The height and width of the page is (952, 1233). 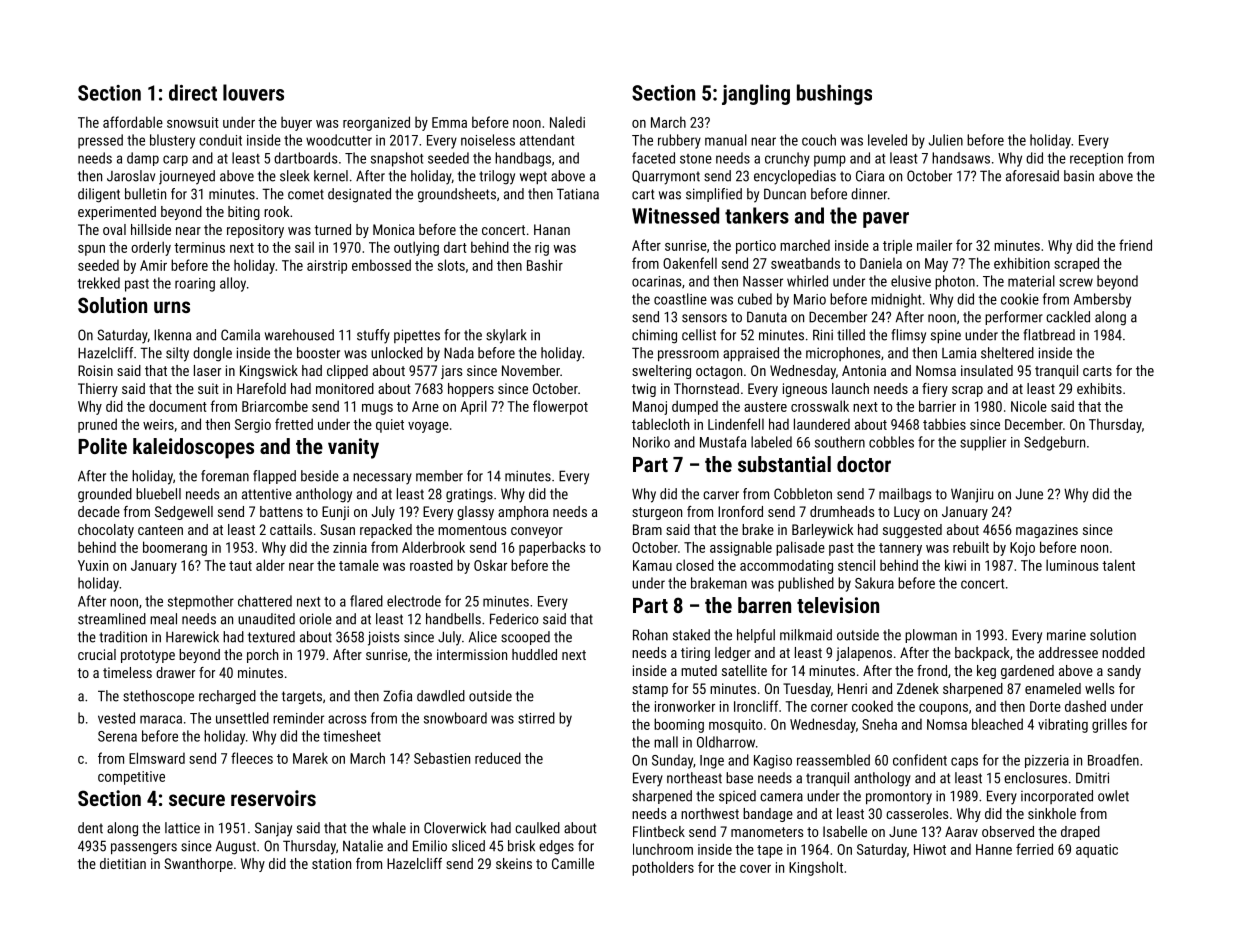 What do you see at coordinates (93, 565) in the page?
I see `Yuxin` at bounding box center [93, 565].
